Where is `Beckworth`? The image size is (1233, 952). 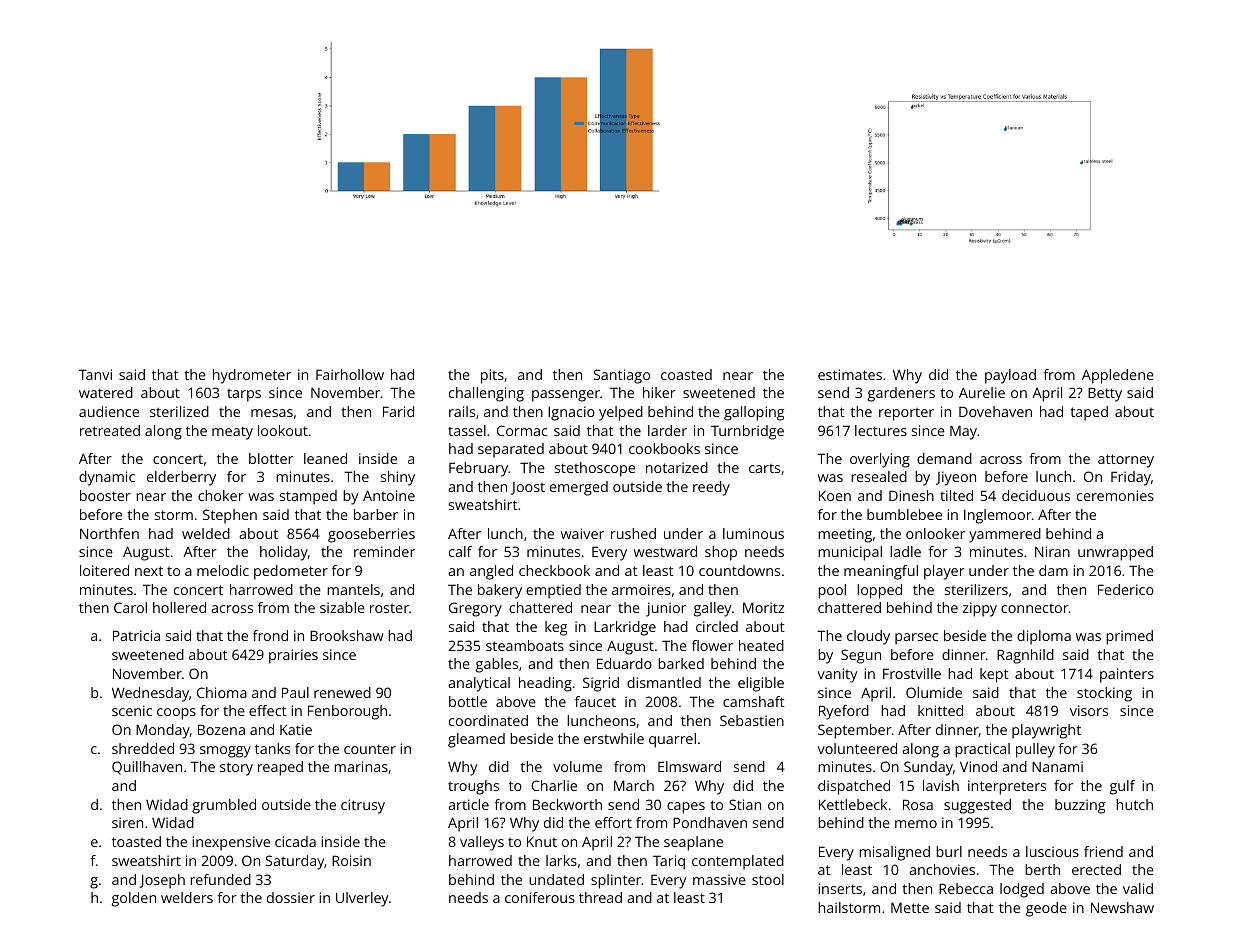
Beckworth is located at coordinates (567, 804).
